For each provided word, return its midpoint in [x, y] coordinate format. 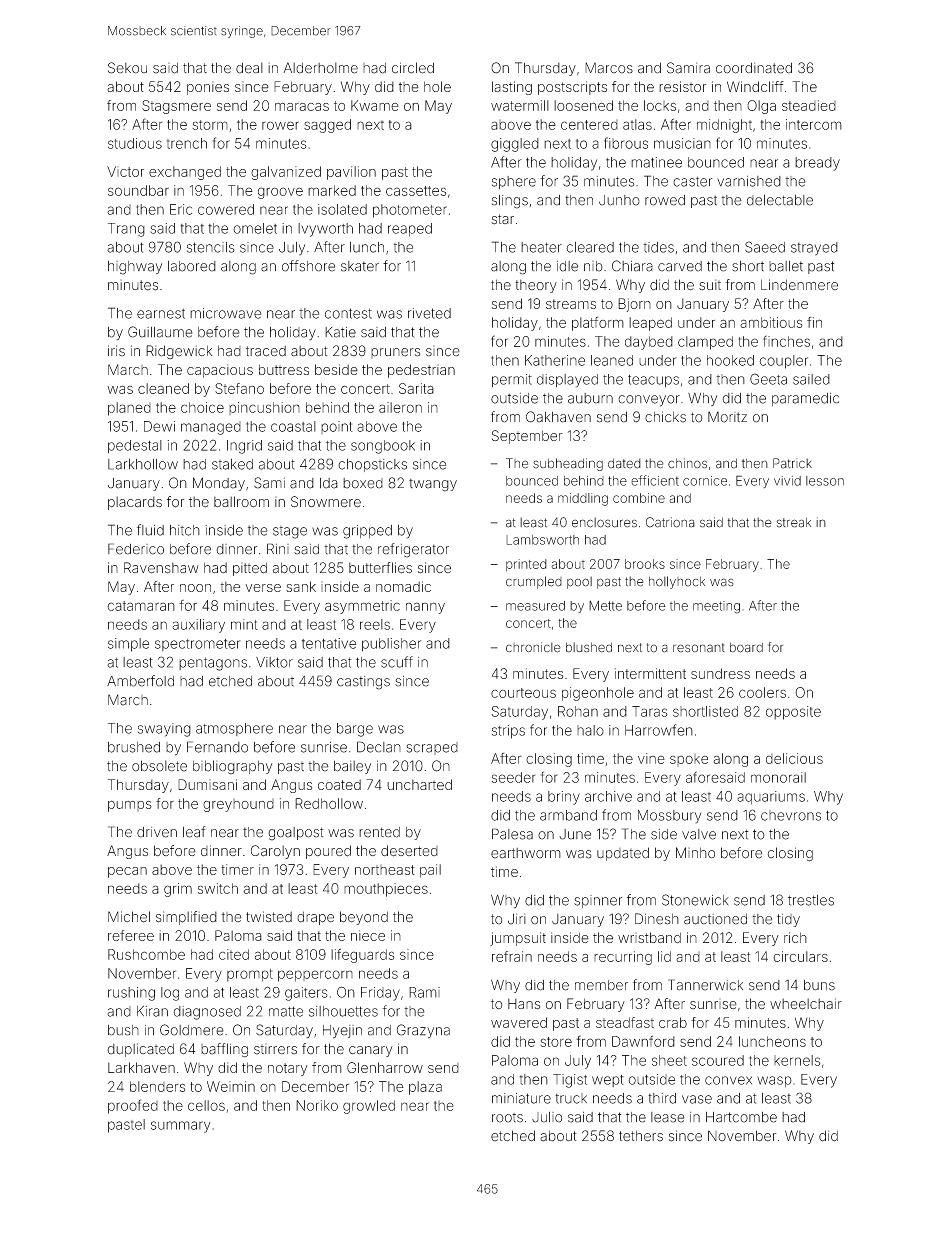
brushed [134, 747]
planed [129, 409]
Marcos [609, 68]
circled [413, 68]
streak [794, 522]
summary [180, 1127]
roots [507, 1118]
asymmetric [362, 607]
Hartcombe [741, 1117]
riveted [429, 313]
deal [249, 68]
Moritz [727, 417]
